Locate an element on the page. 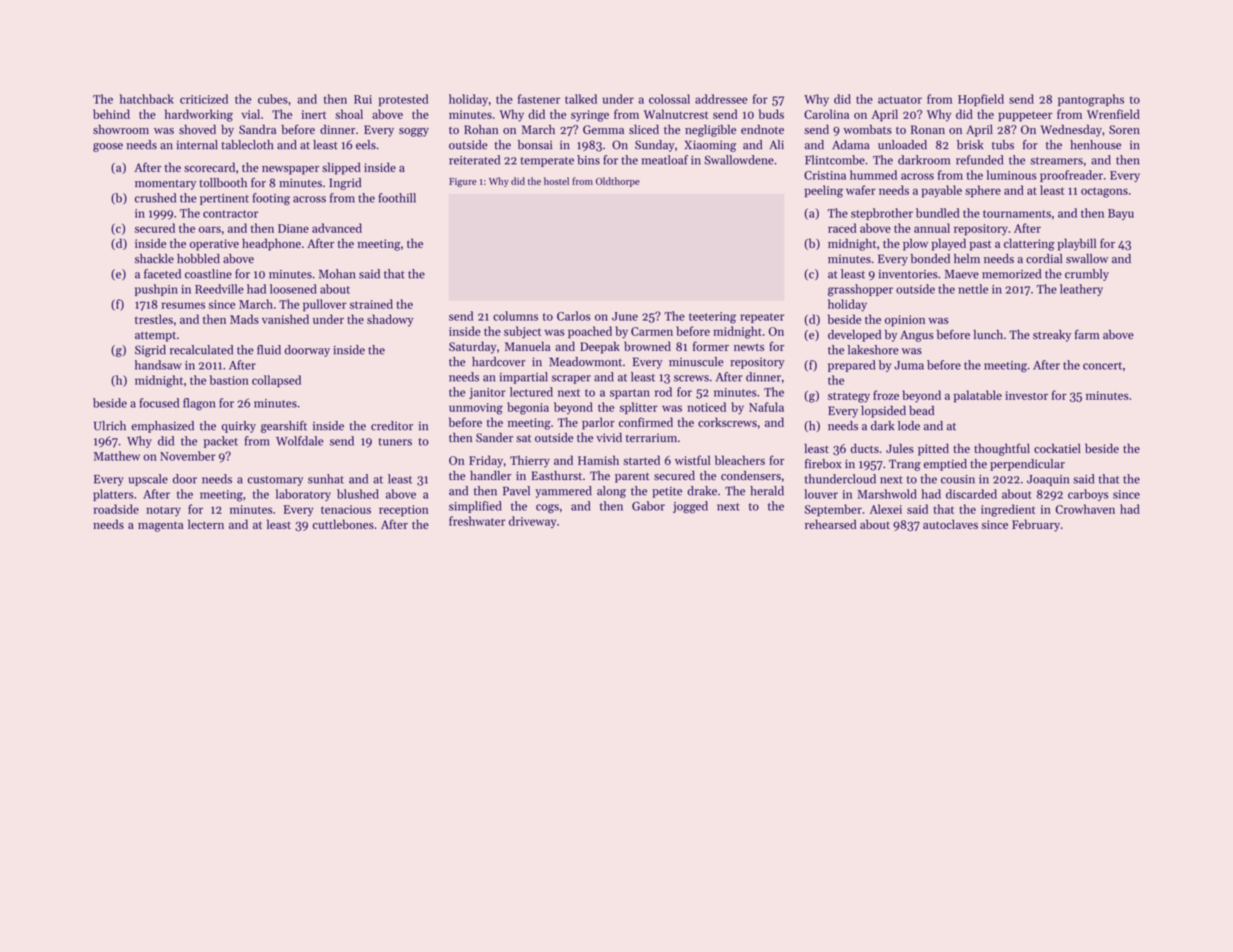  pantographs is located at coordinates (1091, 100).
